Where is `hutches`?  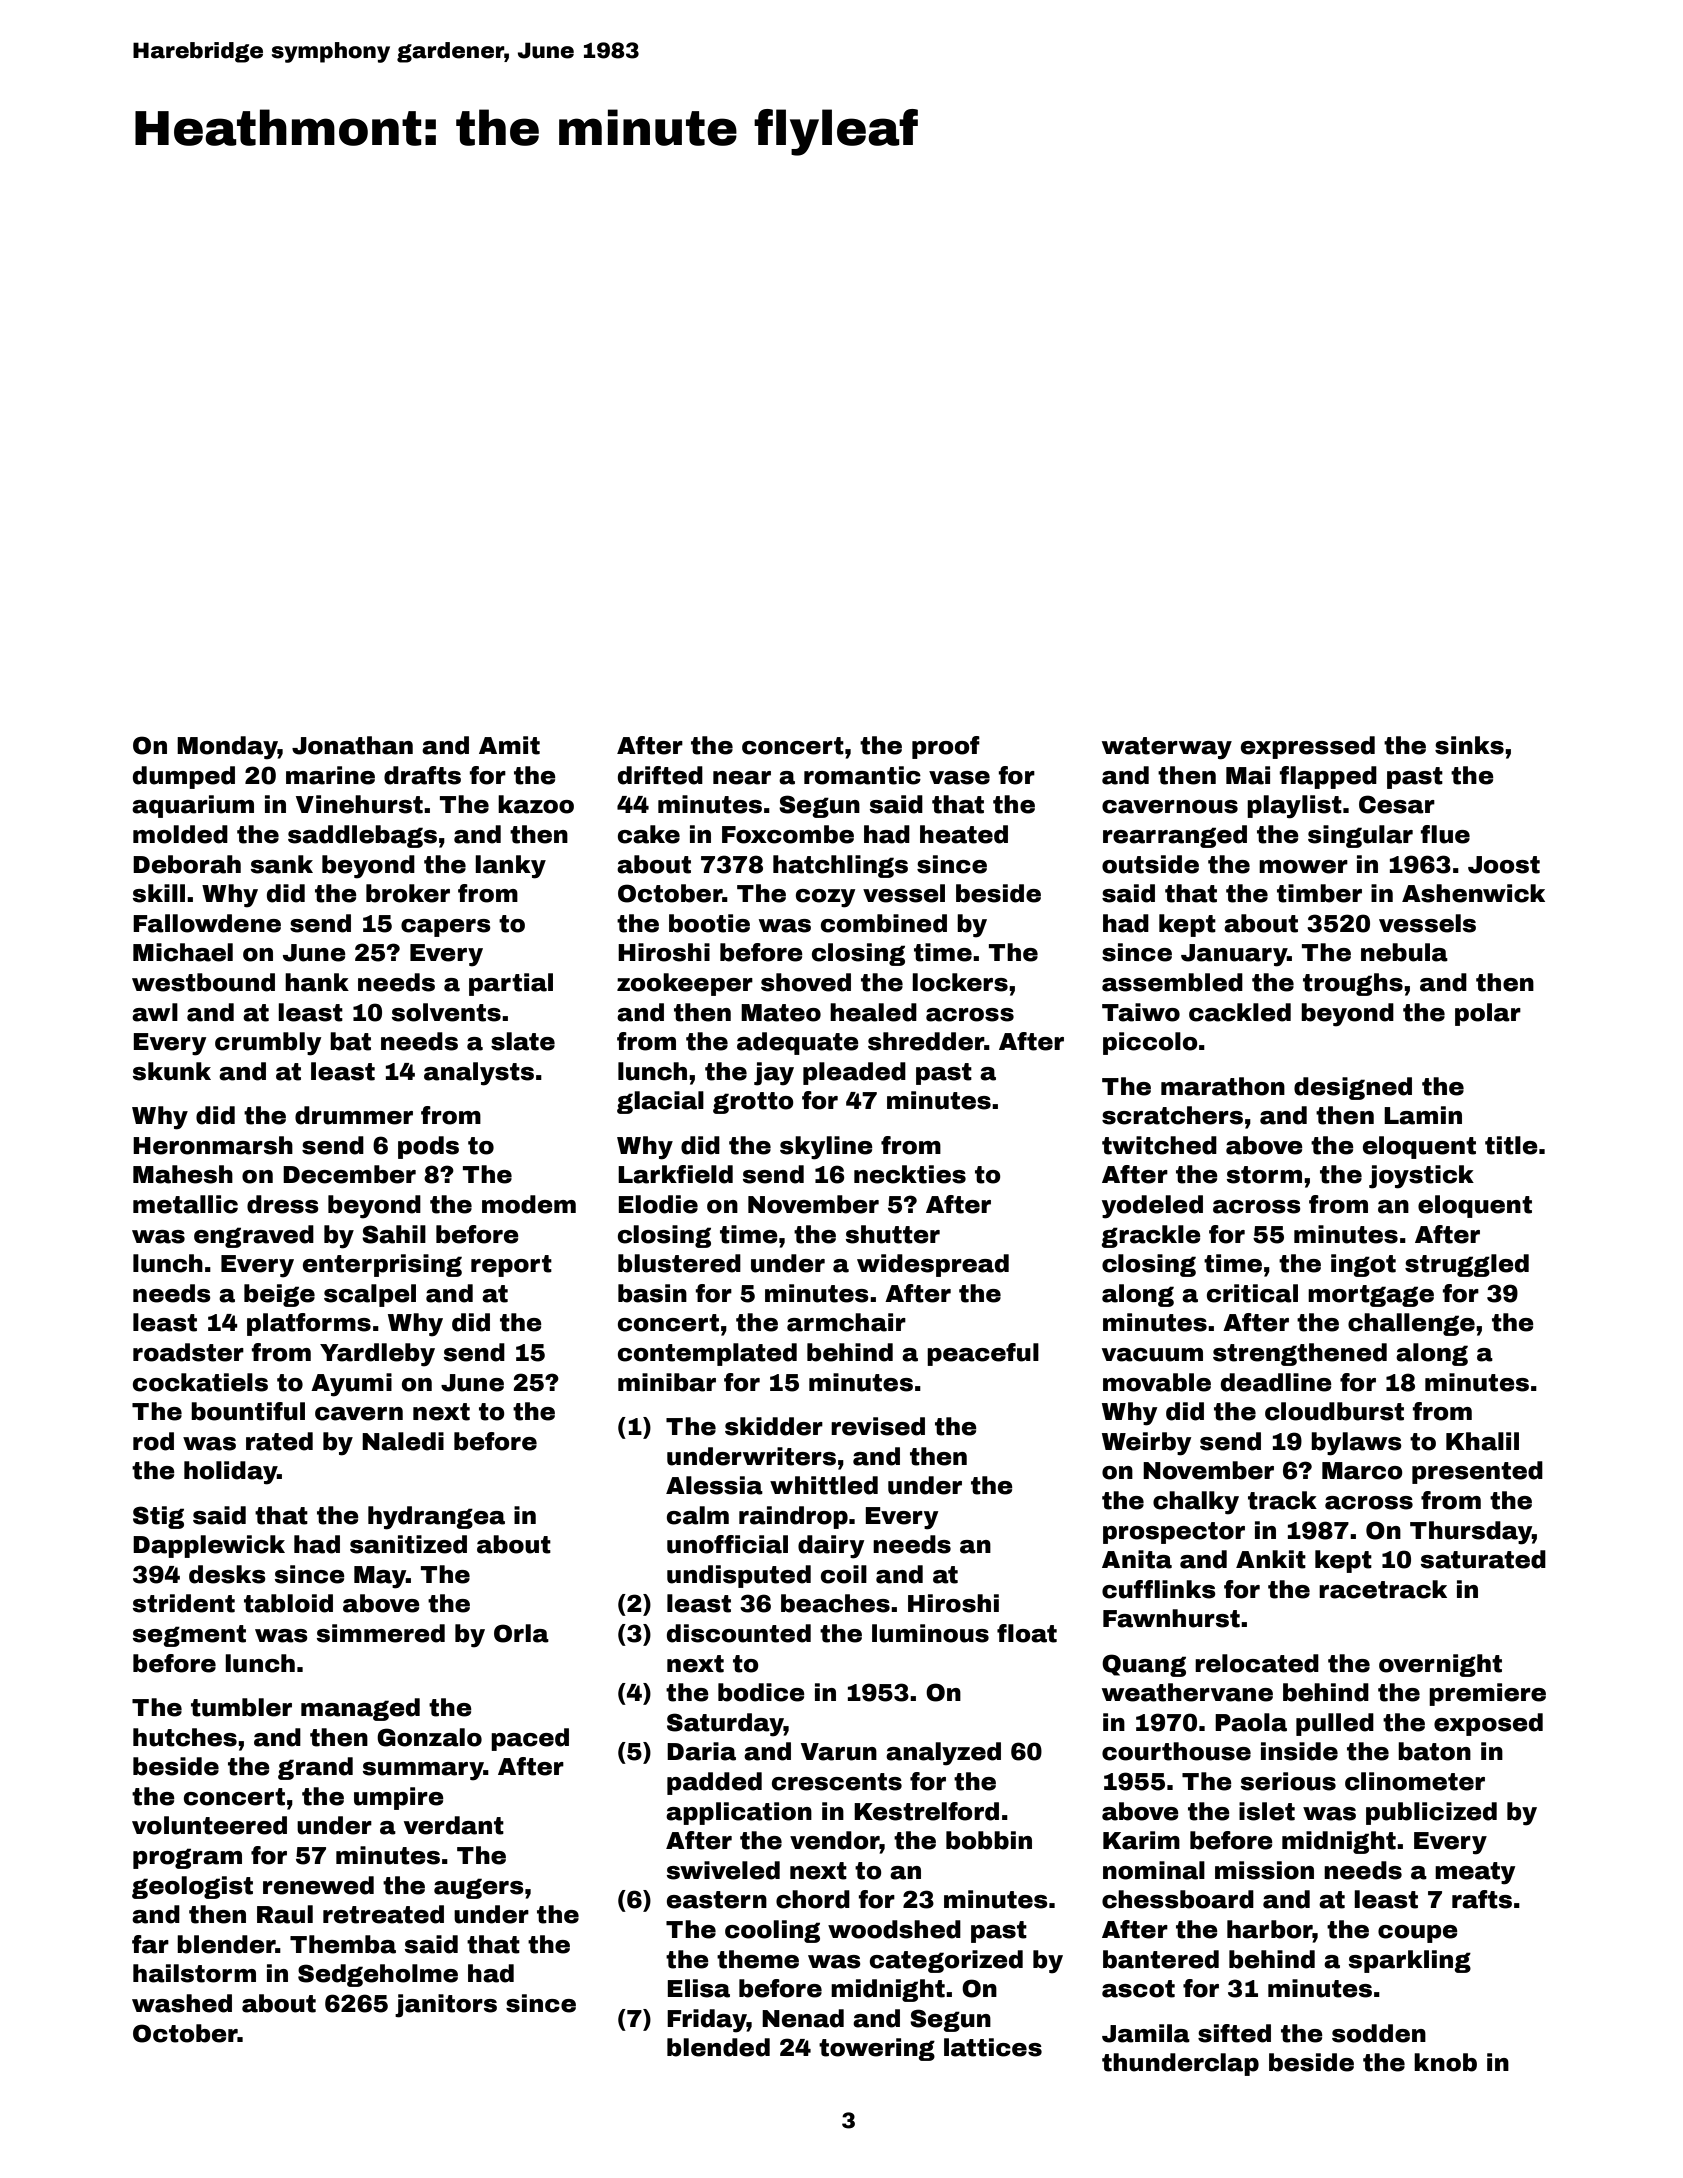 hutches is located at coordinates (185, 1737).
